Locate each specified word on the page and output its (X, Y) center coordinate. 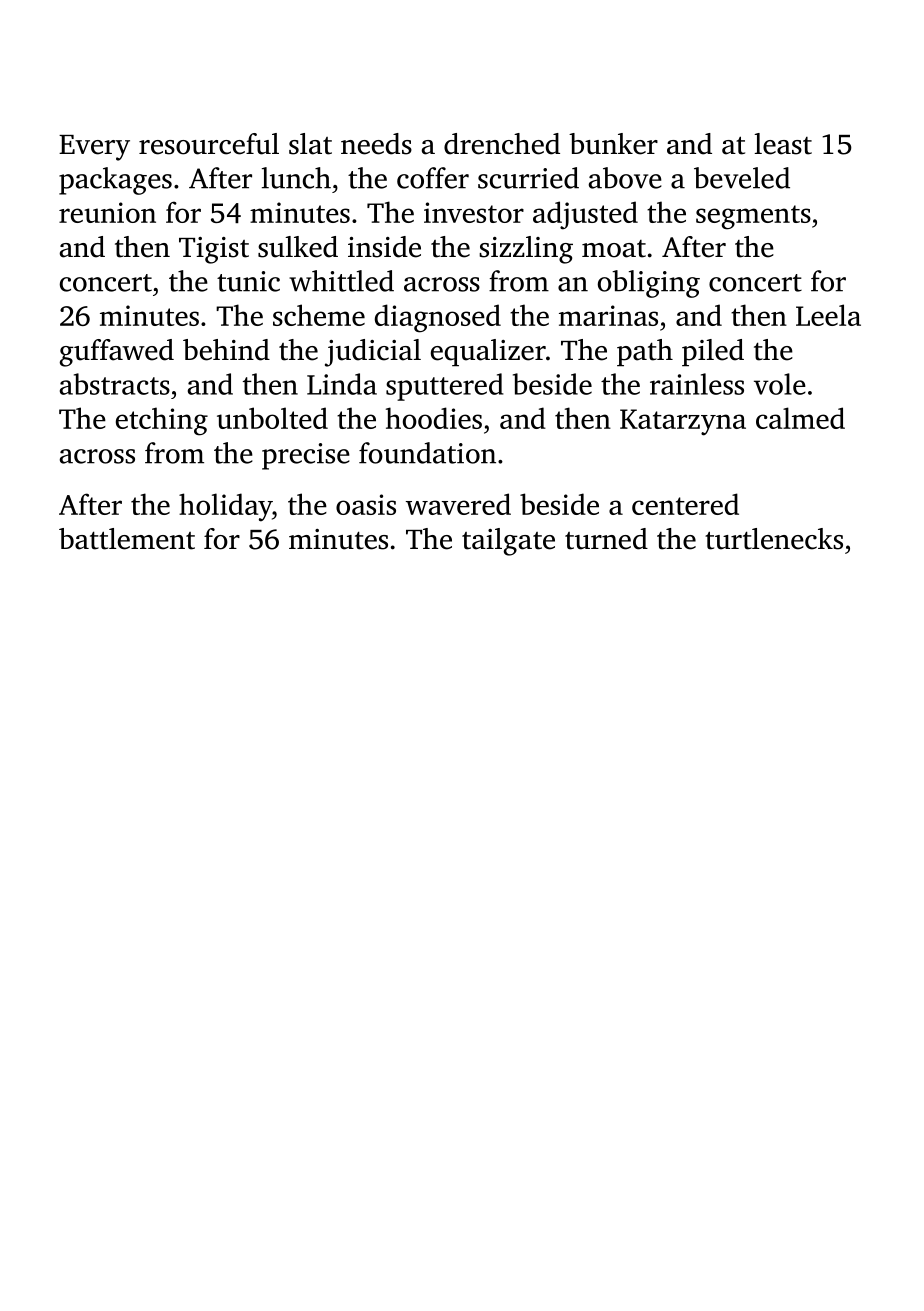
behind (226, 350)
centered (685, 504)
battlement (127, 539)
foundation (427, 453)
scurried (528, 178)
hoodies (434, 418)
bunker (613, 144)
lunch (296, 178)
